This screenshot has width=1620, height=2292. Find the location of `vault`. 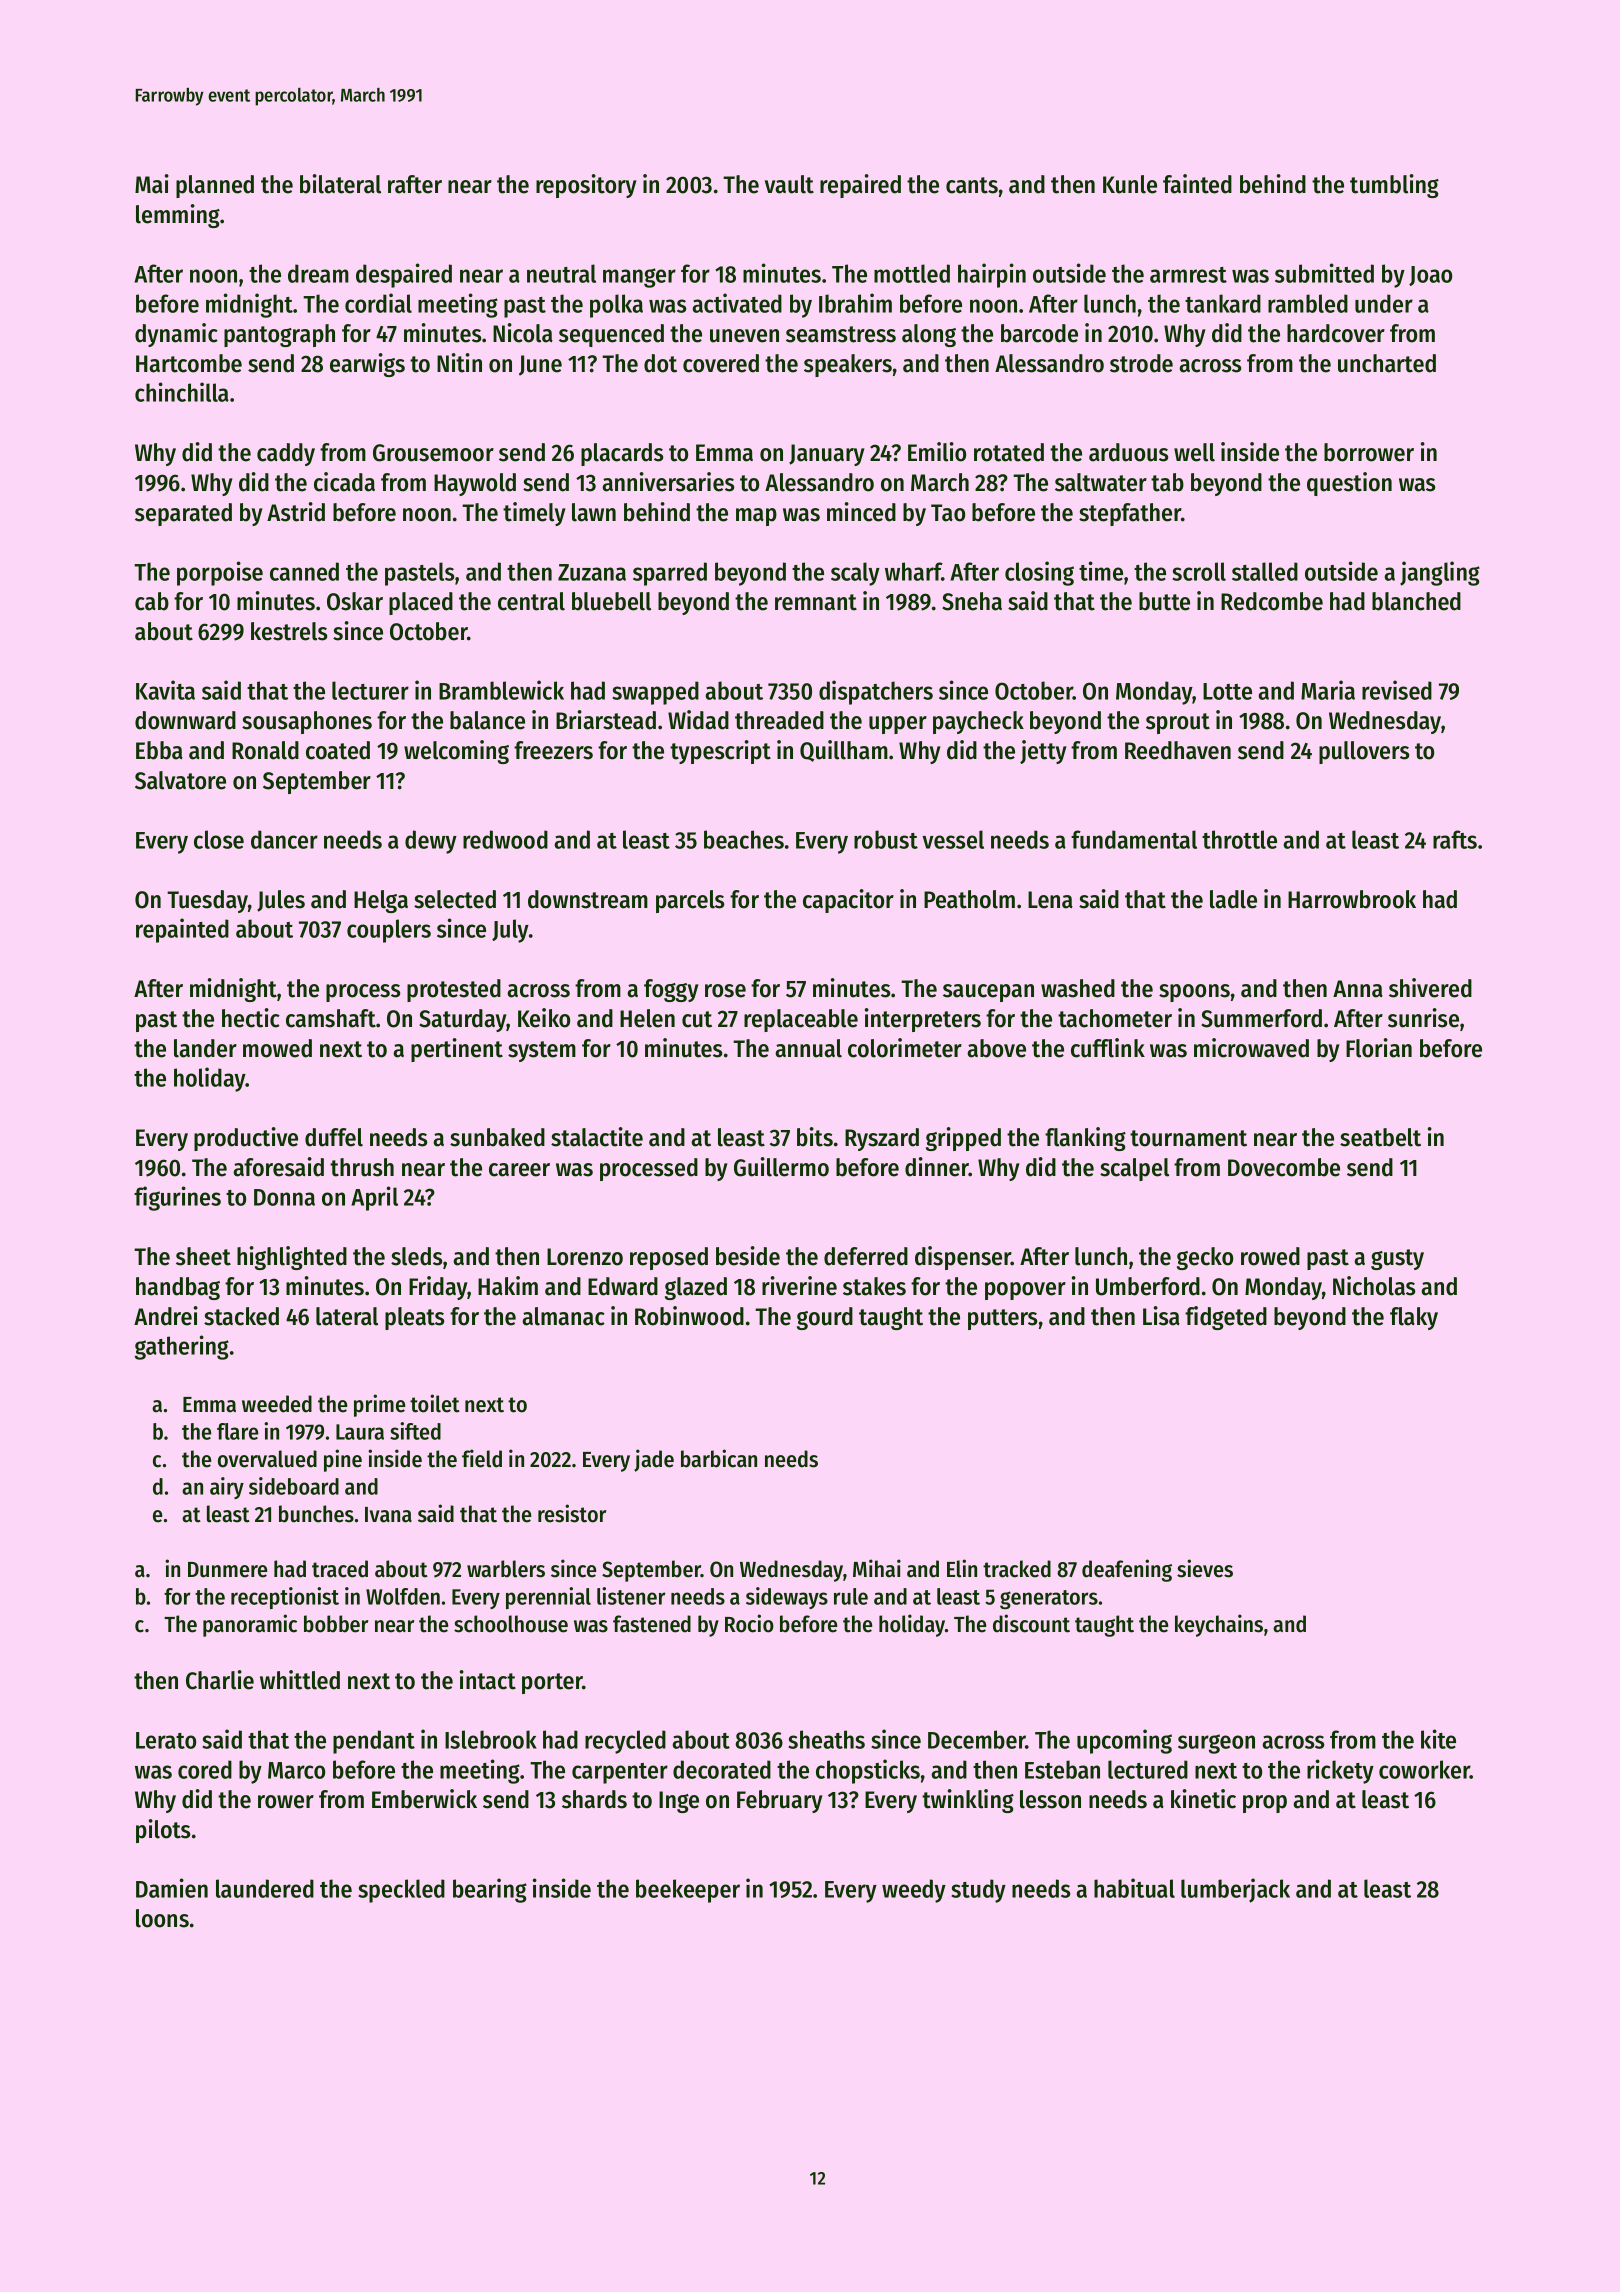

vault is located at coordinates (789, 184).
